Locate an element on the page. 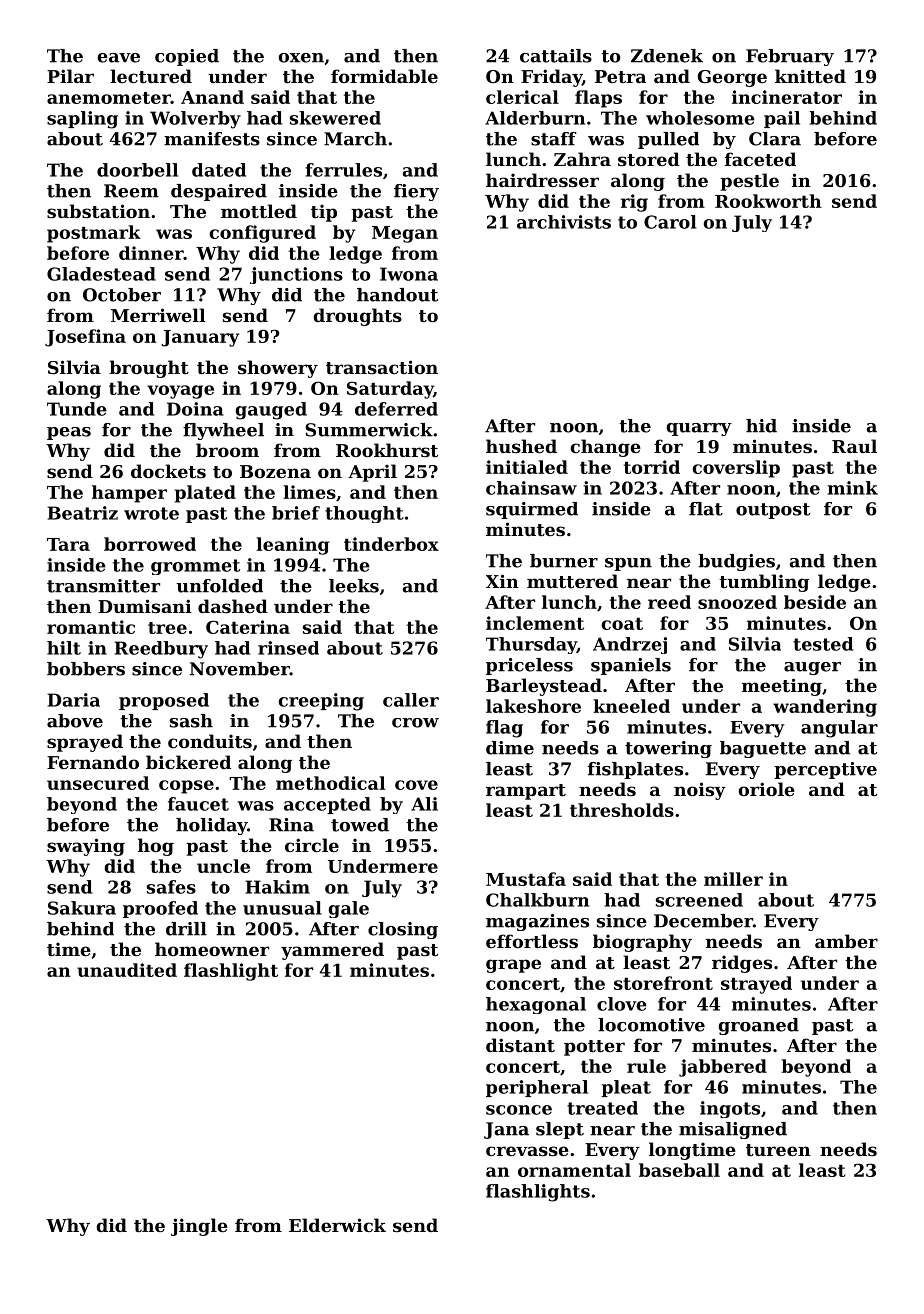  yammered is located at coordinates (332, 951).
